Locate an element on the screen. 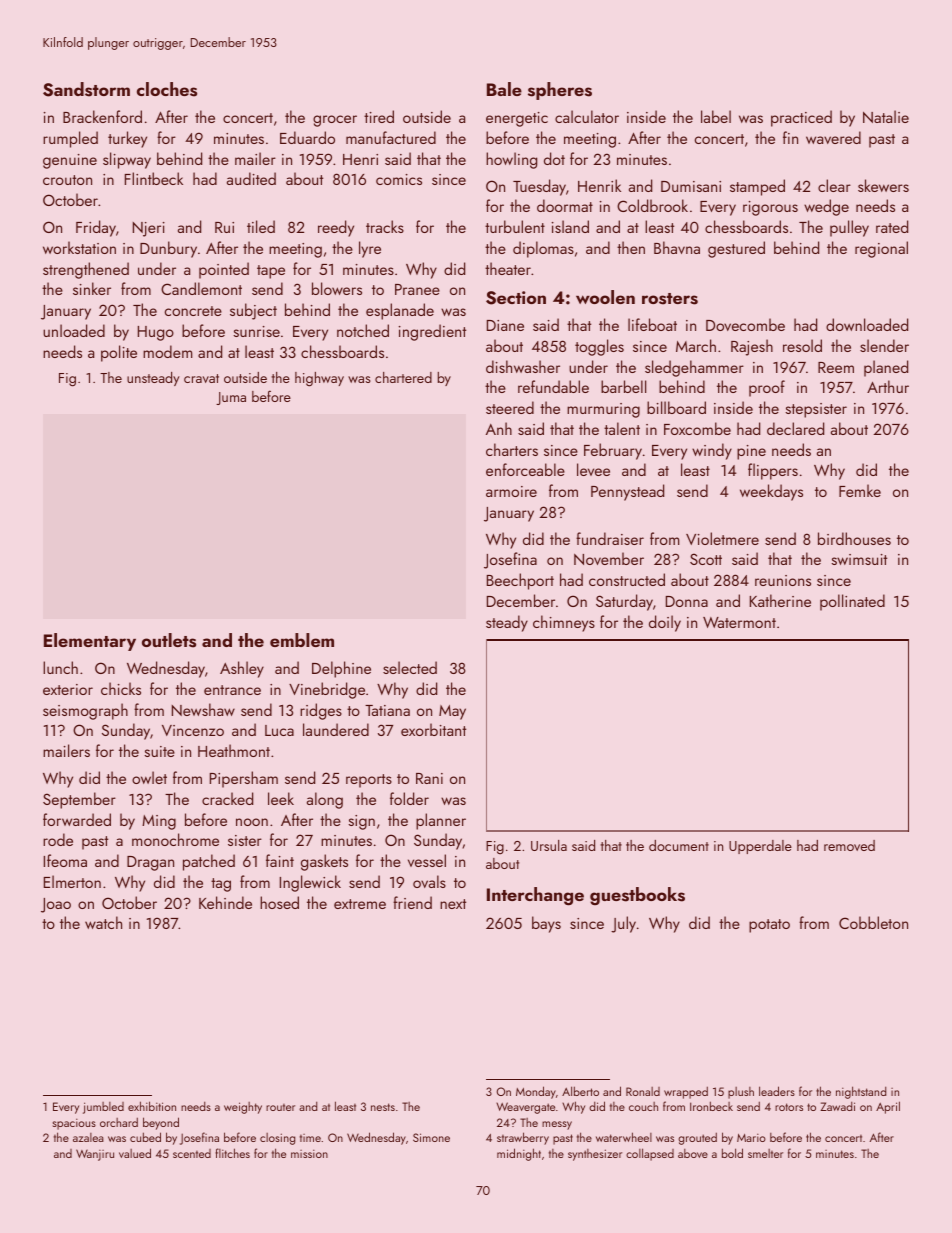  potato is located at coordinates (769, 926).
